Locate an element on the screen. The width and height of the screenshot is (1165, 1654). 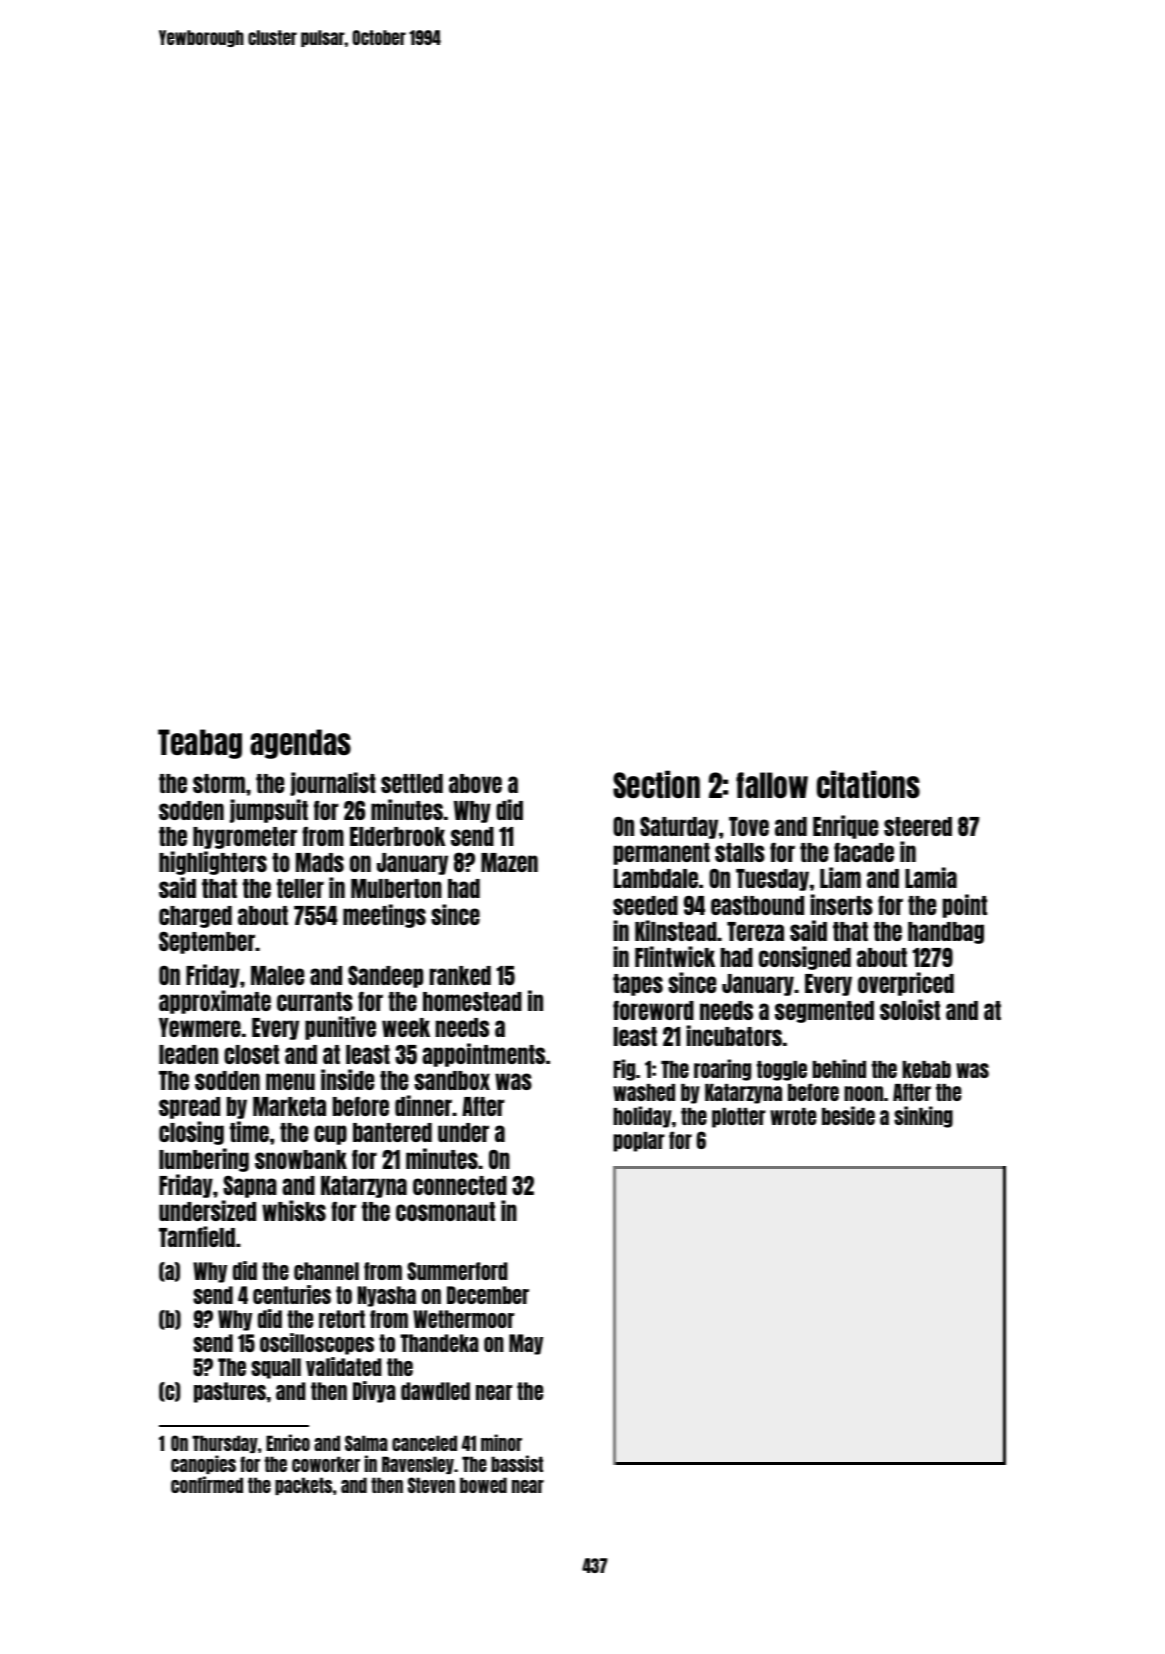
packets is located at coordinates (303, 1486).
